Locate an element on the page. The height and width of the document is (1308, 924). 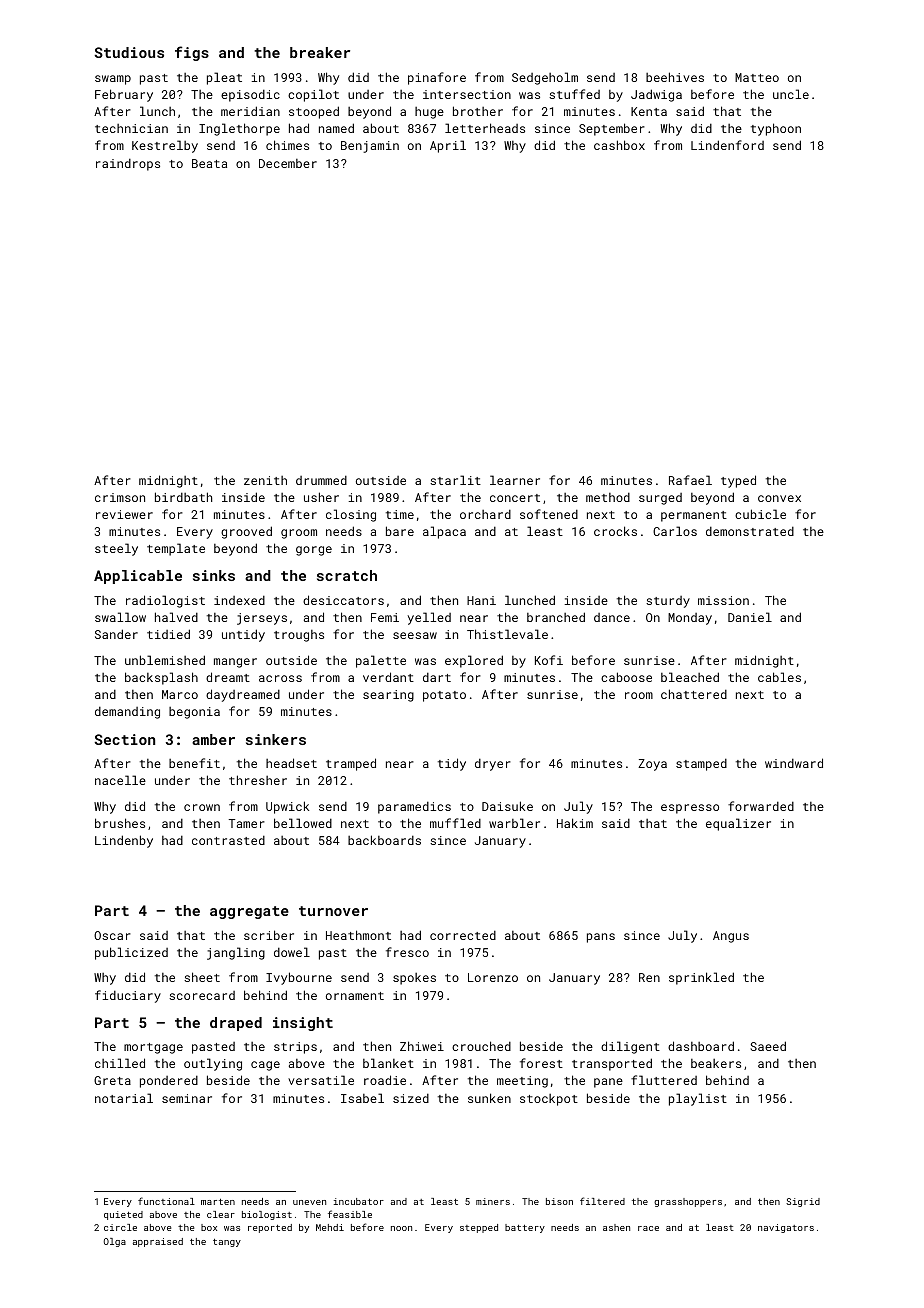
pinafore is located at coordinates (437, 78).
